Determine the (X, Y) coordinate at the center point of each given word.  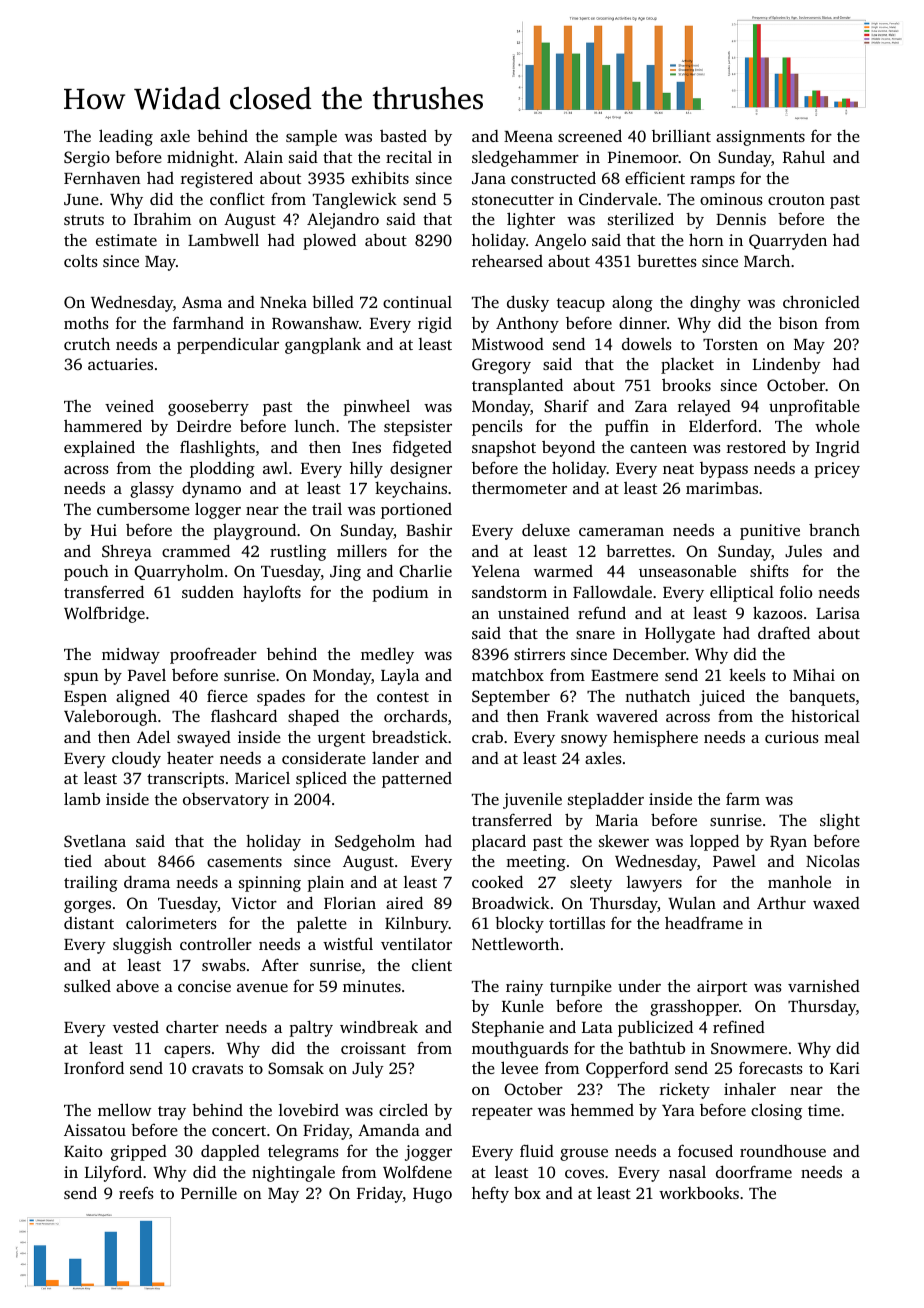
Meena (528, 136)
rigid (435, 325)
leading (126, 137)
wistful (348, 943)
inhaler (750, 1089)
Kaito (83, 1151)
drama (147, 882)
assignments (760, 138)
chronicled (821, 301)
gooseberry (208, 408)
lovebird (309, 1110)
